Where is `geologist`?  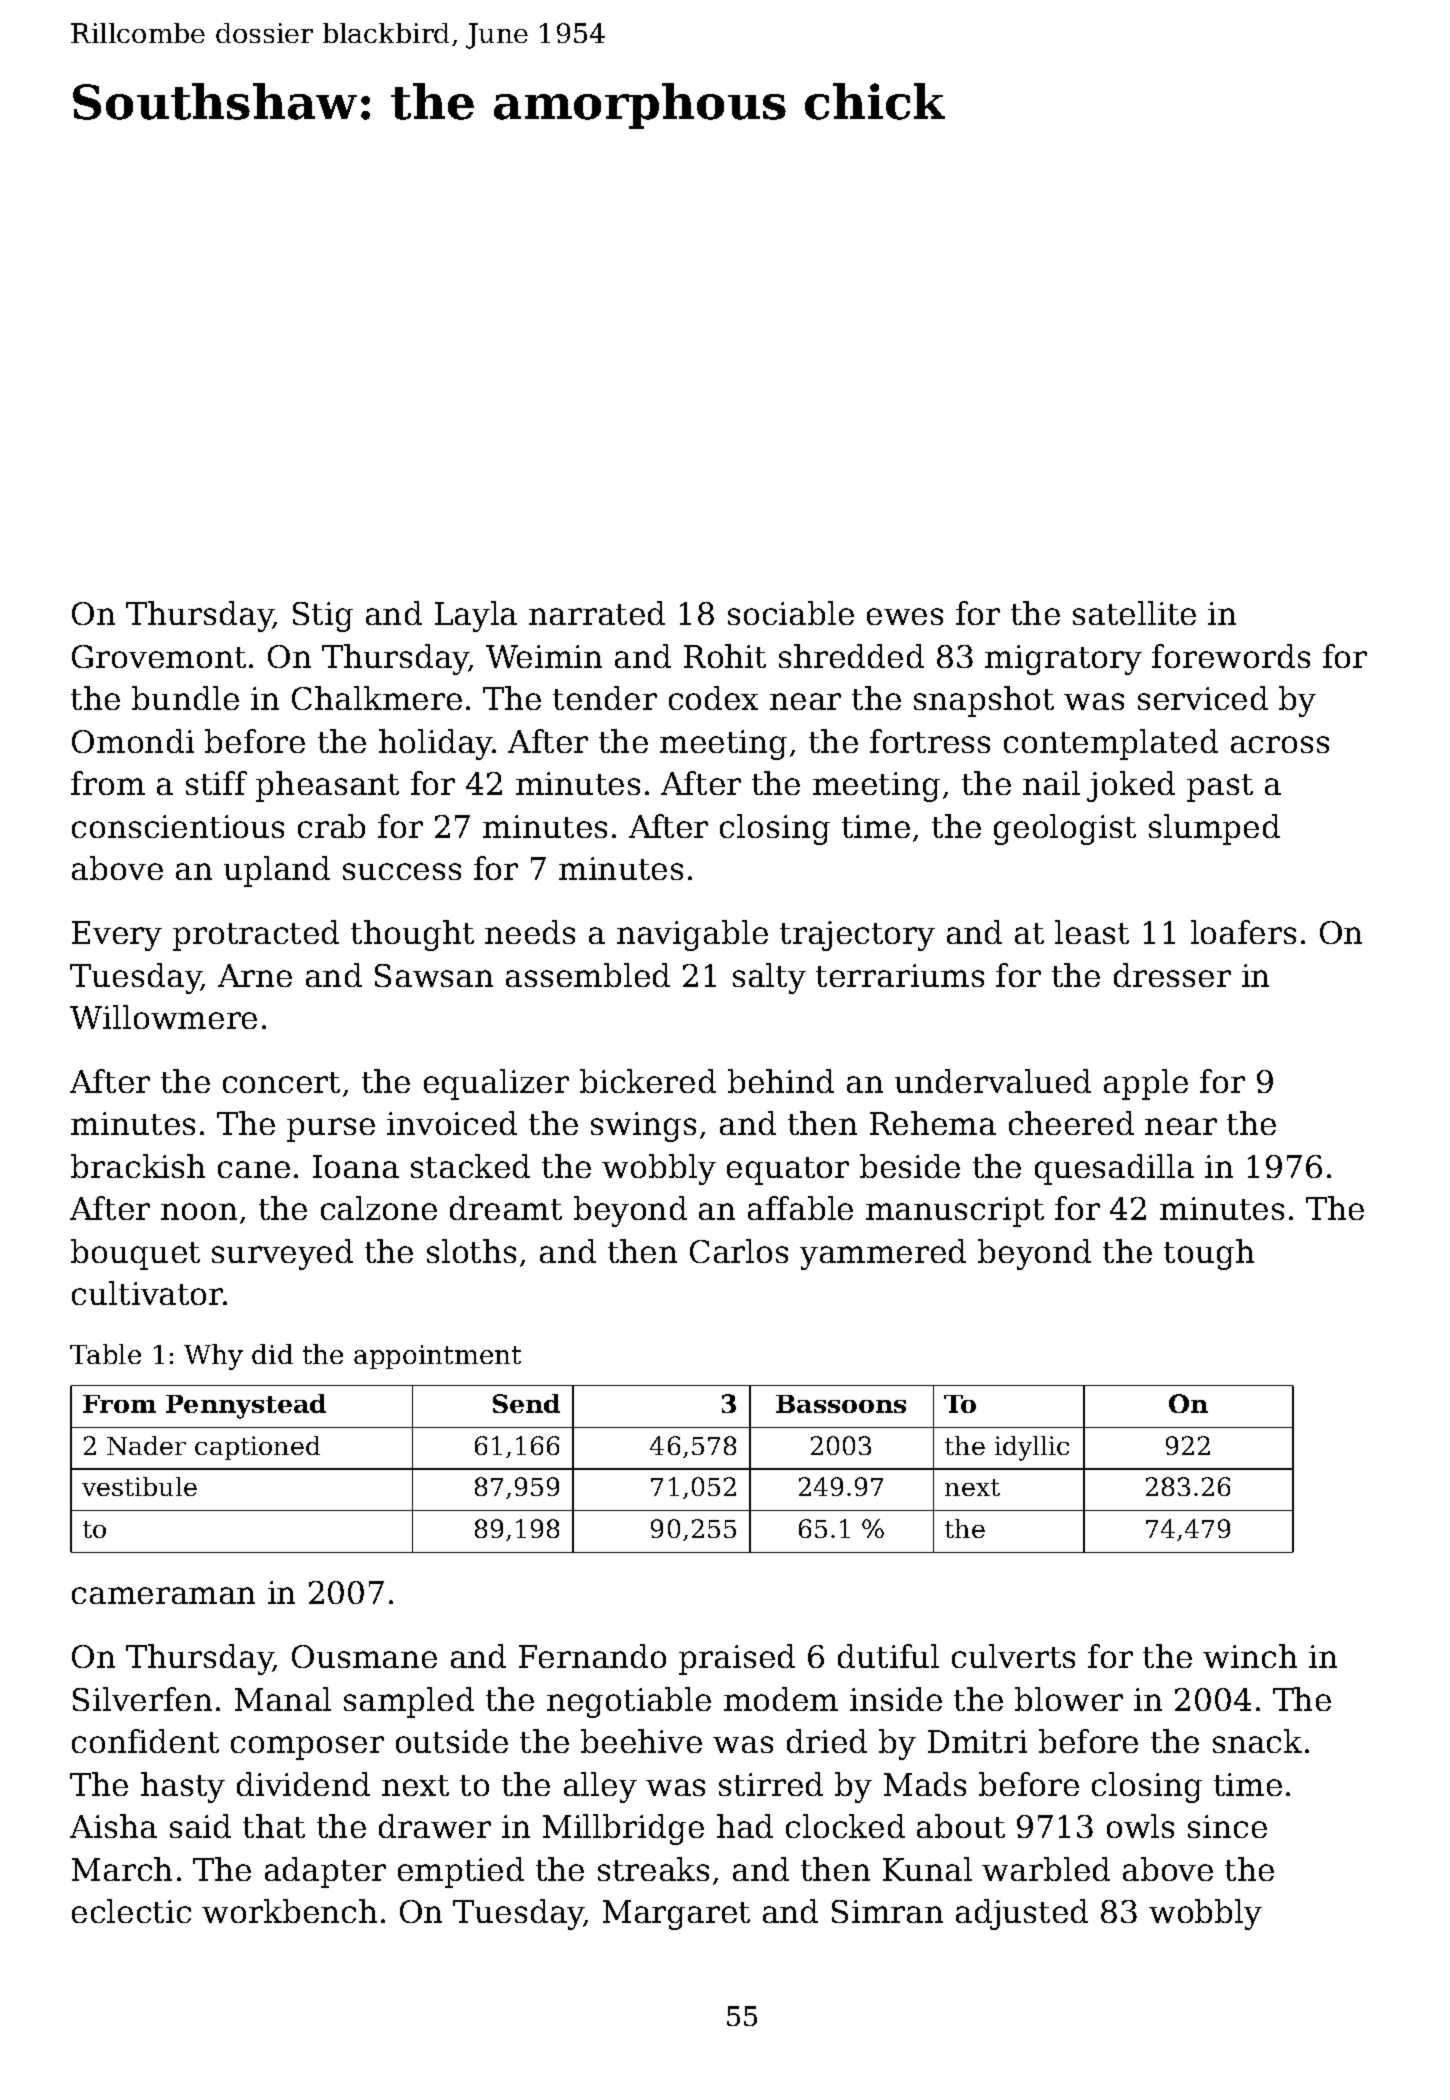
geologist is located at coordinates (1065, 829).
